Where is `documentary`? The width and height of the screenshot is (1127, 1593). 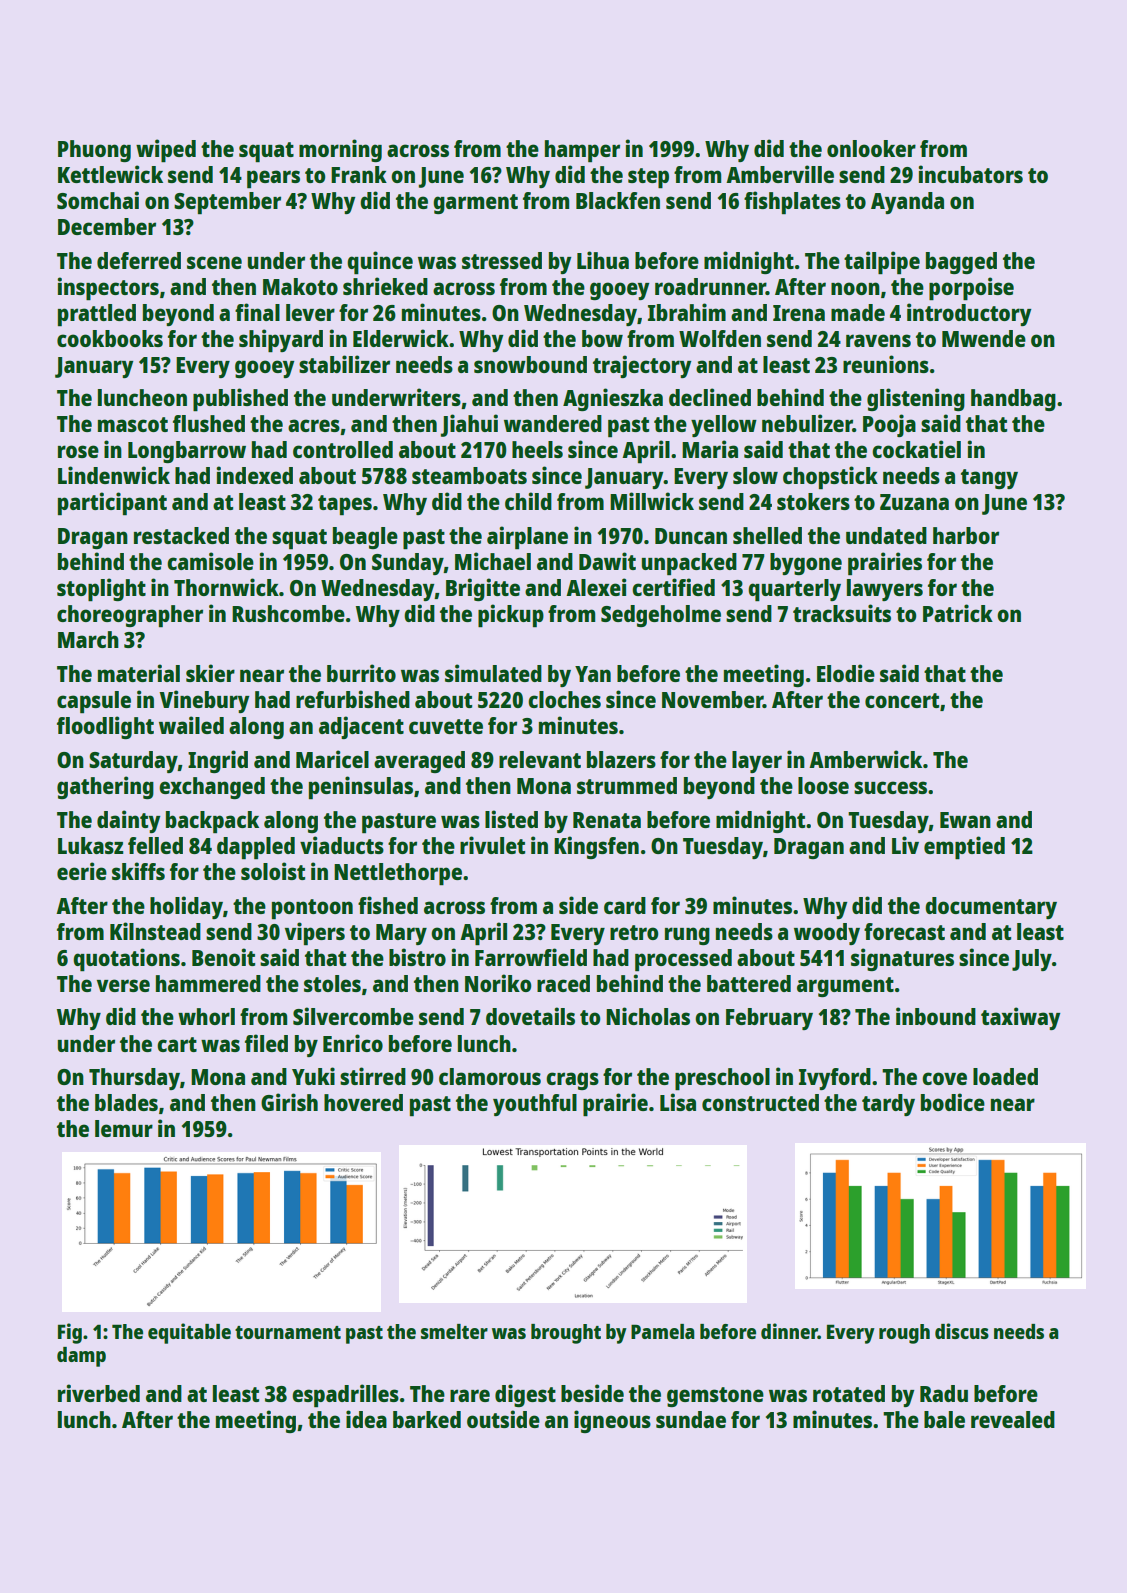 documentary is located at coordinates (991, 908).
